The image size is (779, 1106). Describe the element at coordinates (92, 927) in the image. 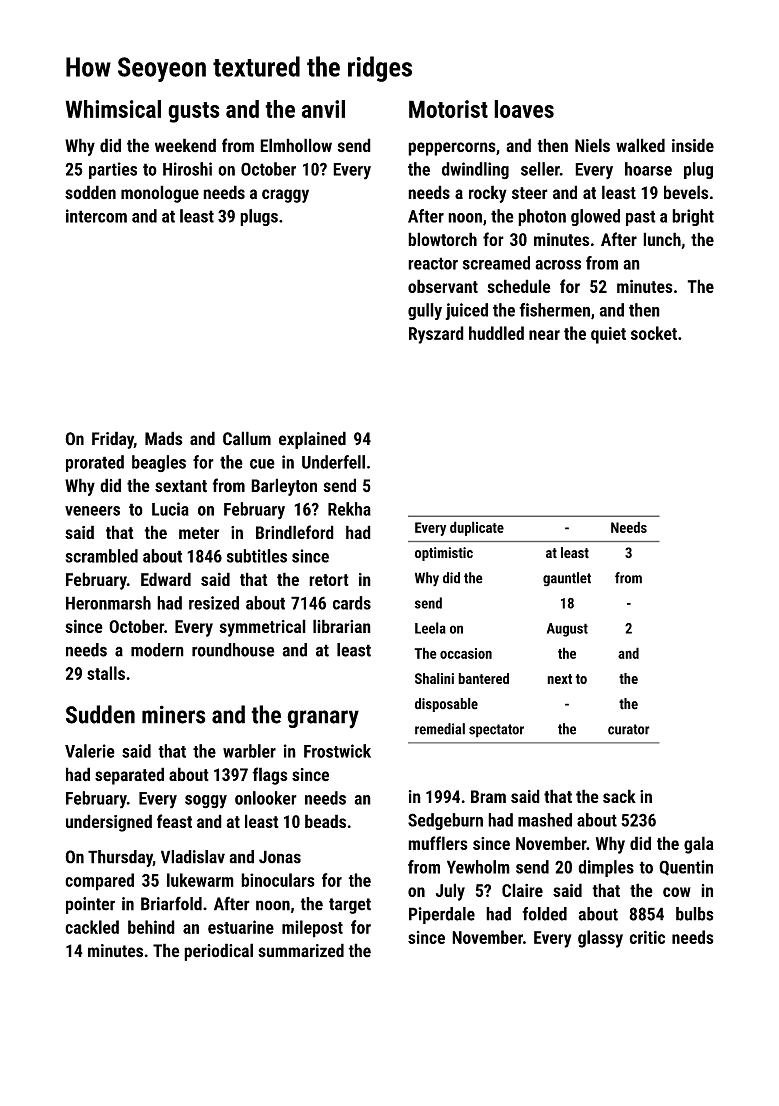

I see `cackled` at that location.
